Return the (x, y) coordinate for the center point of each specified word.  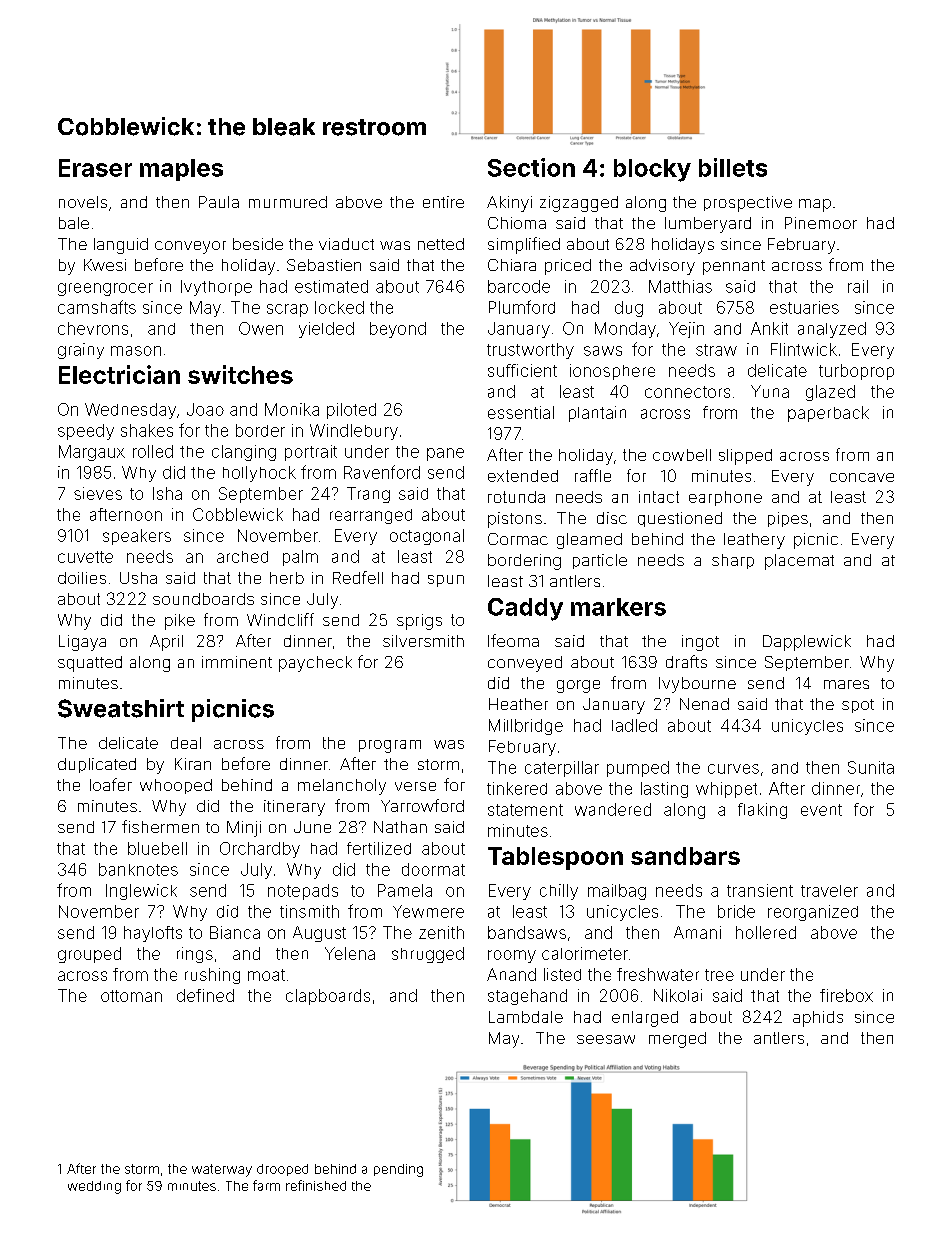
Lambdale (526, 1017)
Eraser (95, 168)
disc (612, 518)
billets (733, 167)
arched (242, 557)
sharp (733, 561)
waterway (222, 1170)
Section (531, 167)
